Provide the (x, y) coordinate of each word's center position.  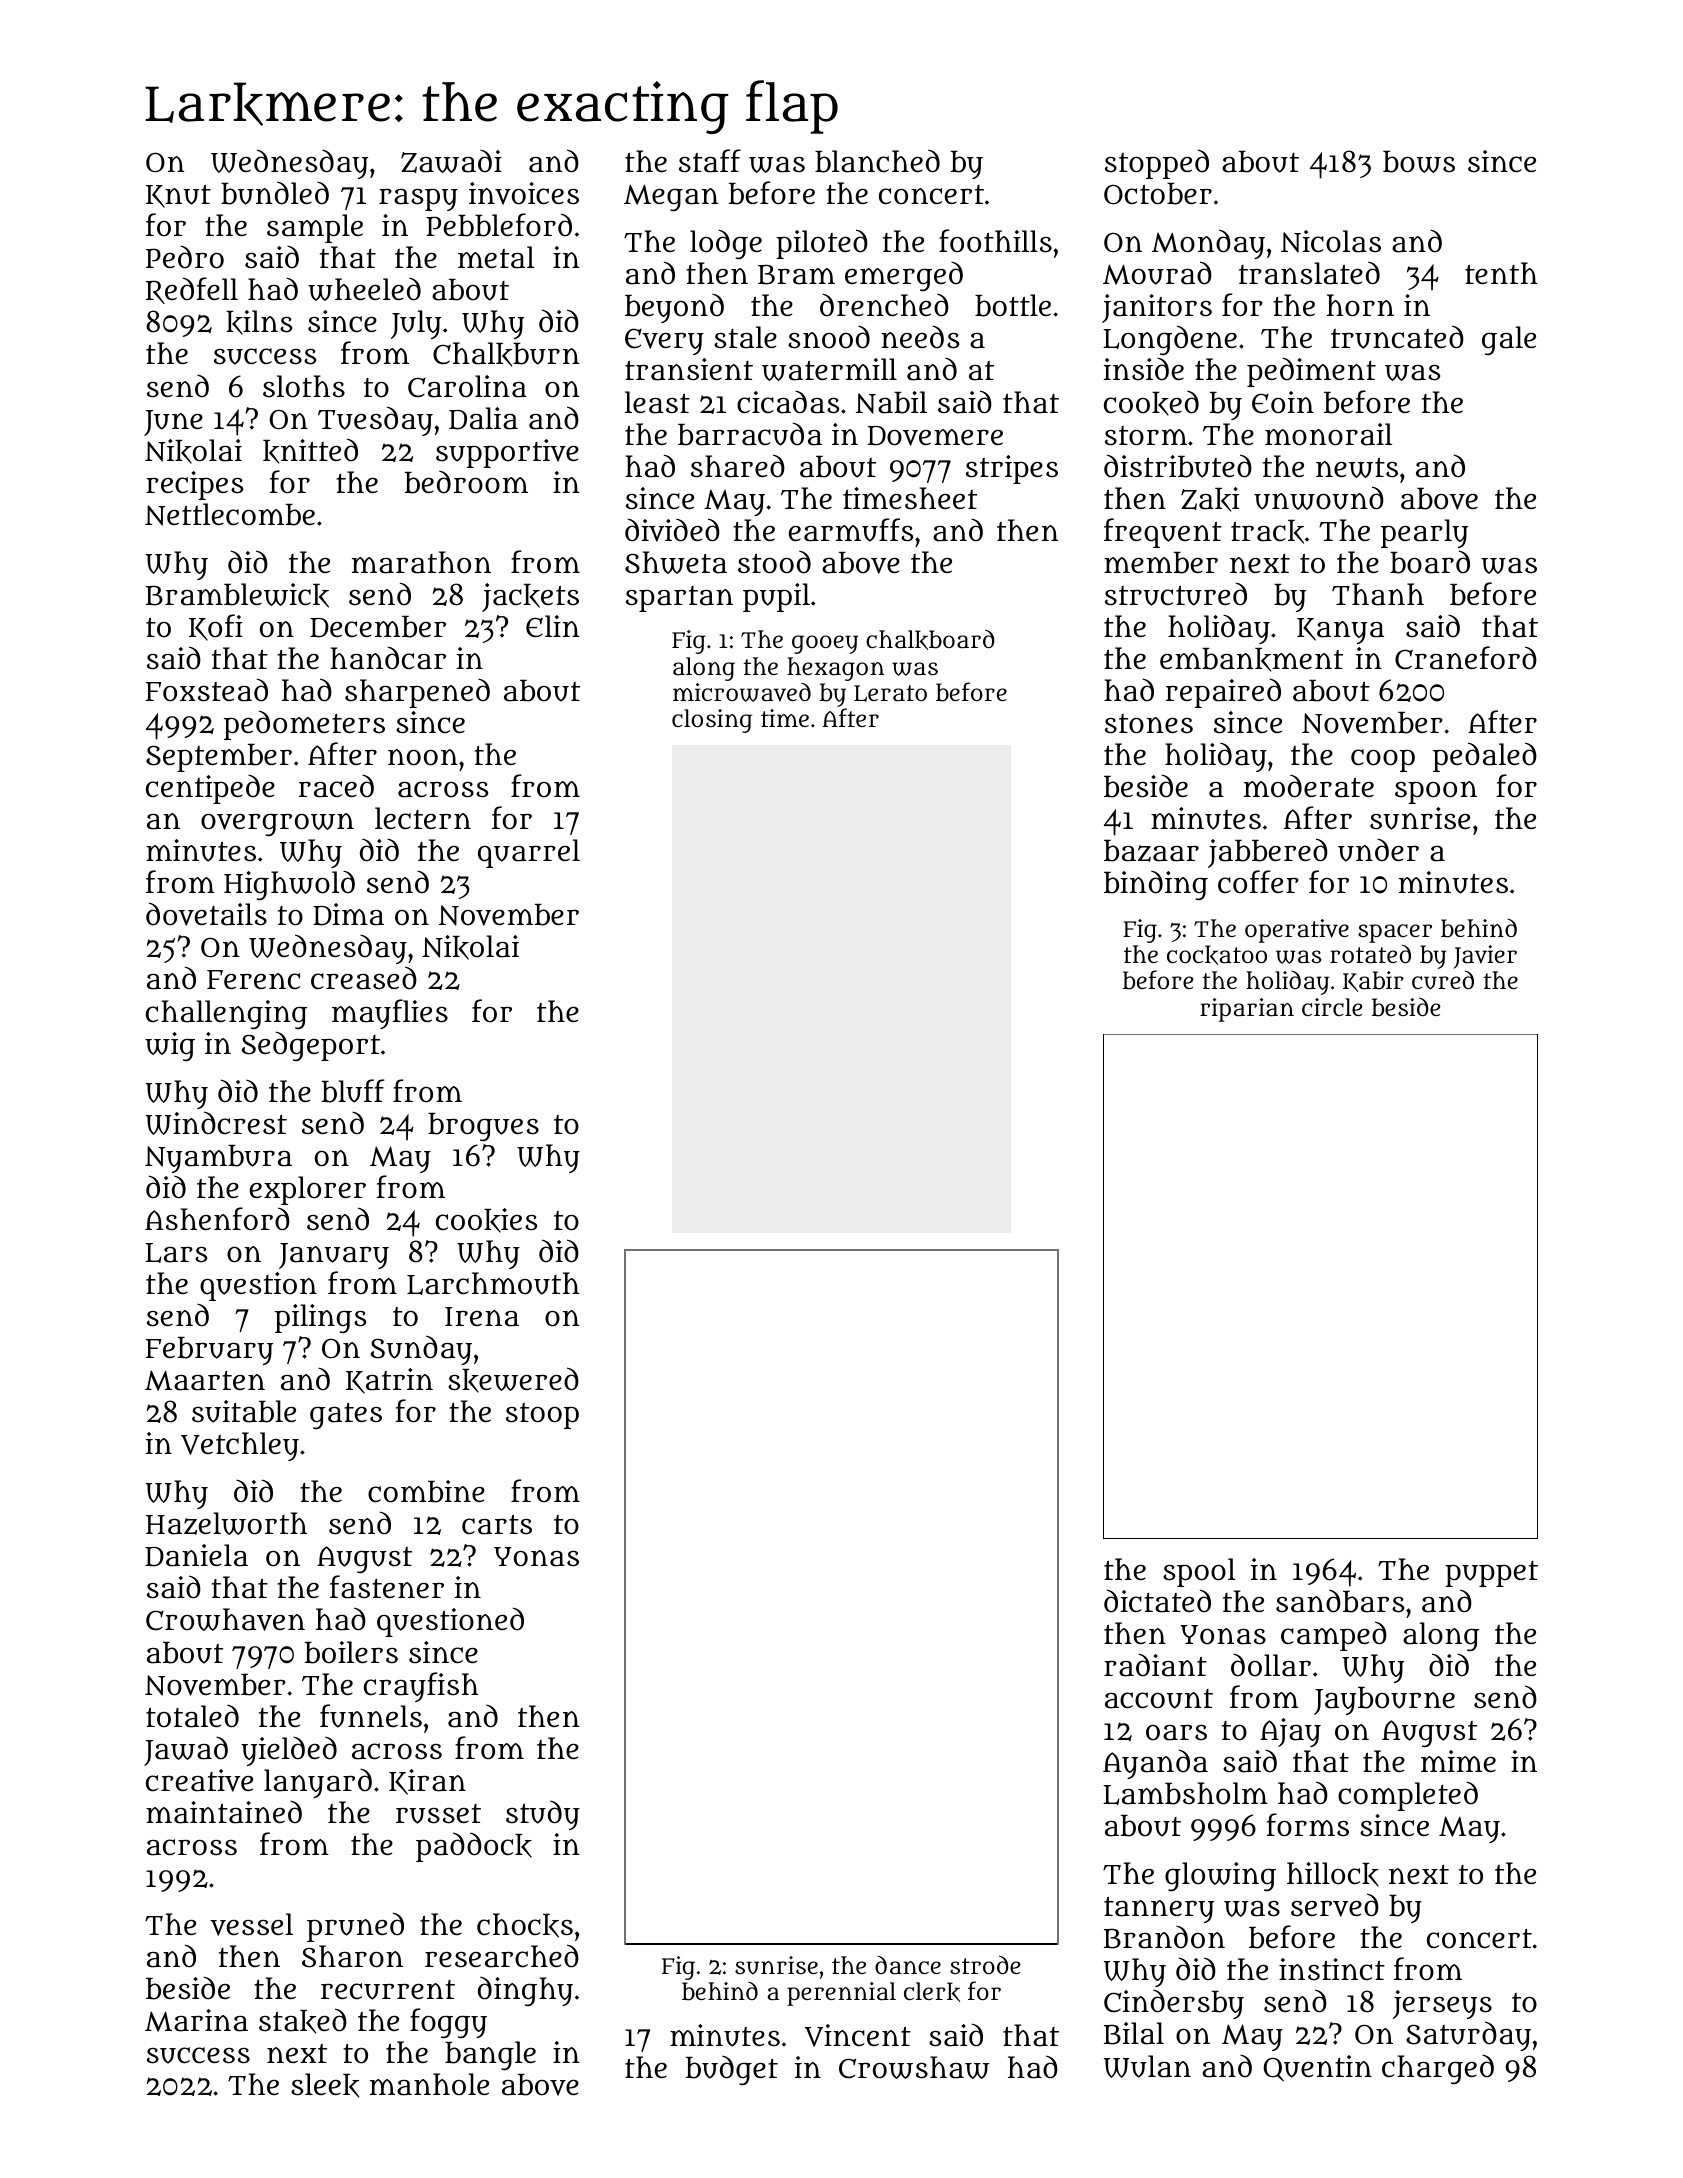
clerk (932, 1992)
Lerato (890, 693)
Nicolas (1331, 241)
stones (1149, 724)
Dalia (483, 418)
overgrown (277, 825)
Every (664, 341)
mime (1458, 1761)
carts (497, 1524)
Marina (196, 2020)
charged (1438, 2070)
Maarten (205, 1380)
